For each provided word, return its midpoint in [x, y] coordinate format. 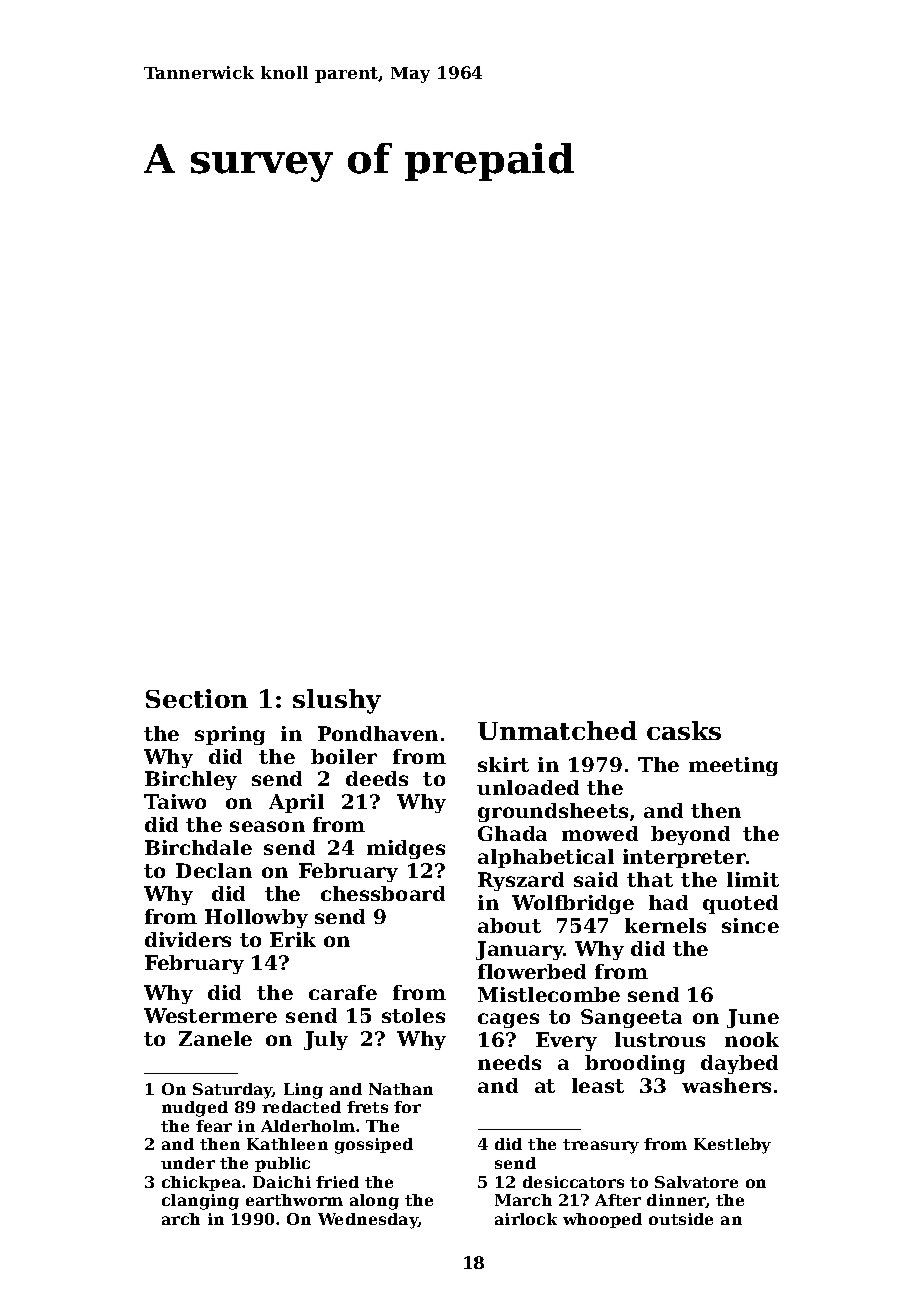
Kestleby [732, 1146]
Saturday [233, 1091]
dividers [188, 939]
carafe [343, 992]
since [750, 925]
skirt [503, 764]
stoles [413, 1015]
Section [197, 698]
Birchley [191, 780]
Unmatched [557, 730]
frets [367, 1107]
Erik [293, 939]
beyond [690, 835]
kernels [665, 925]
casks [684, 730]
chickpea [201, 1183]
